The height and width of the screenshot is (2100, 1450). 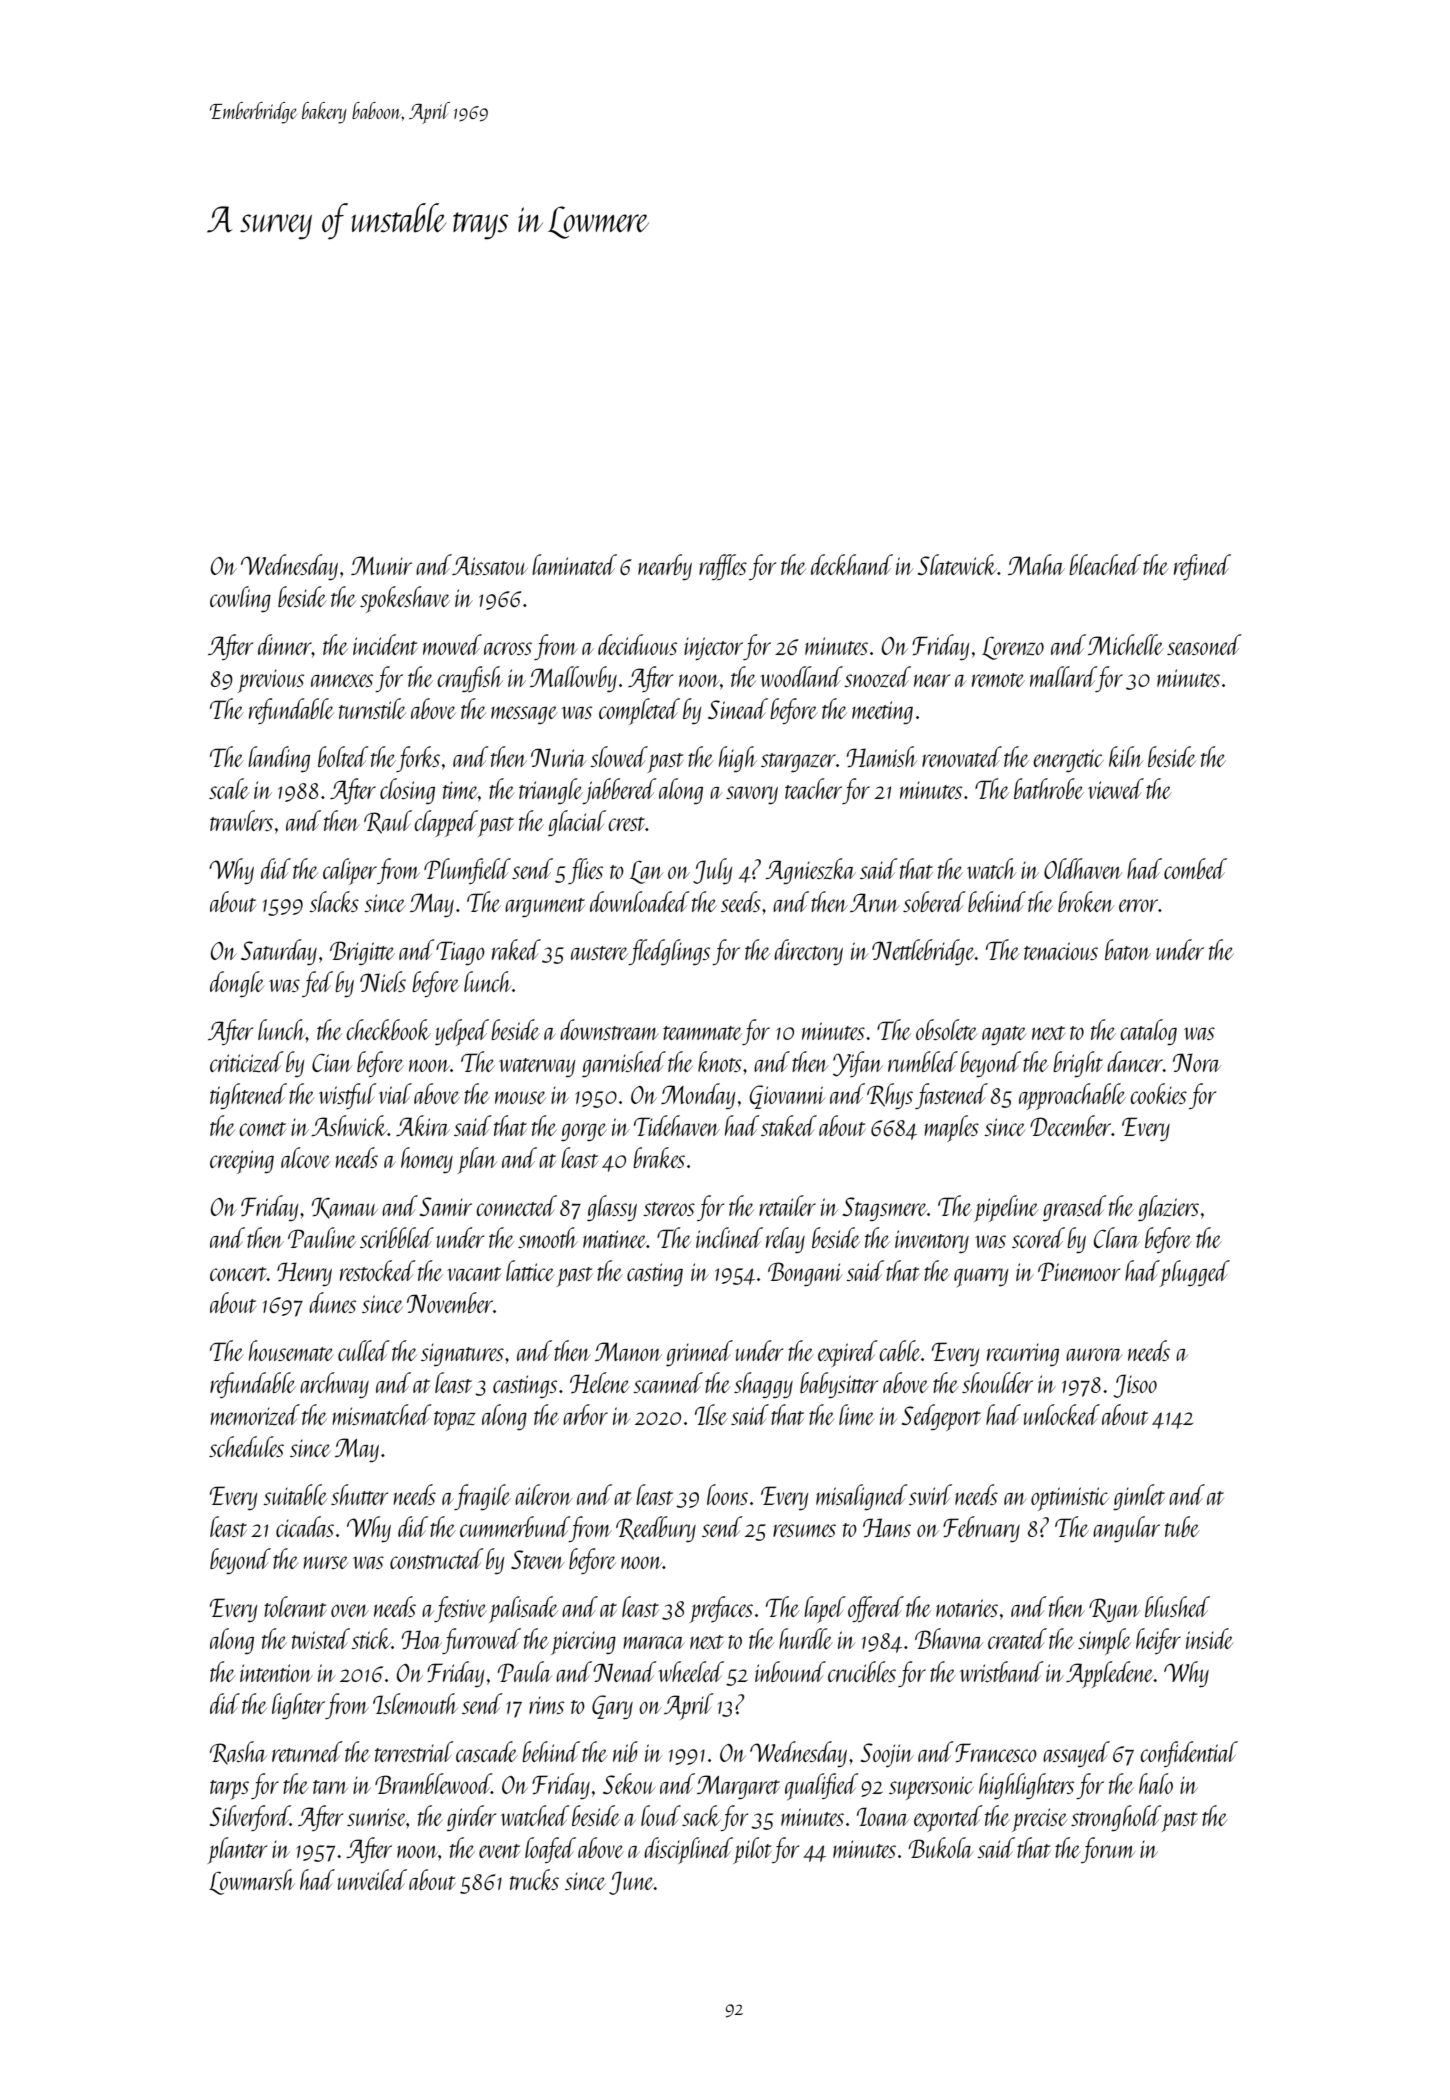 What do you see at coordinates (738, 708) in the screenshot?
I see `Sinead` at bounding box center [738, 708].
